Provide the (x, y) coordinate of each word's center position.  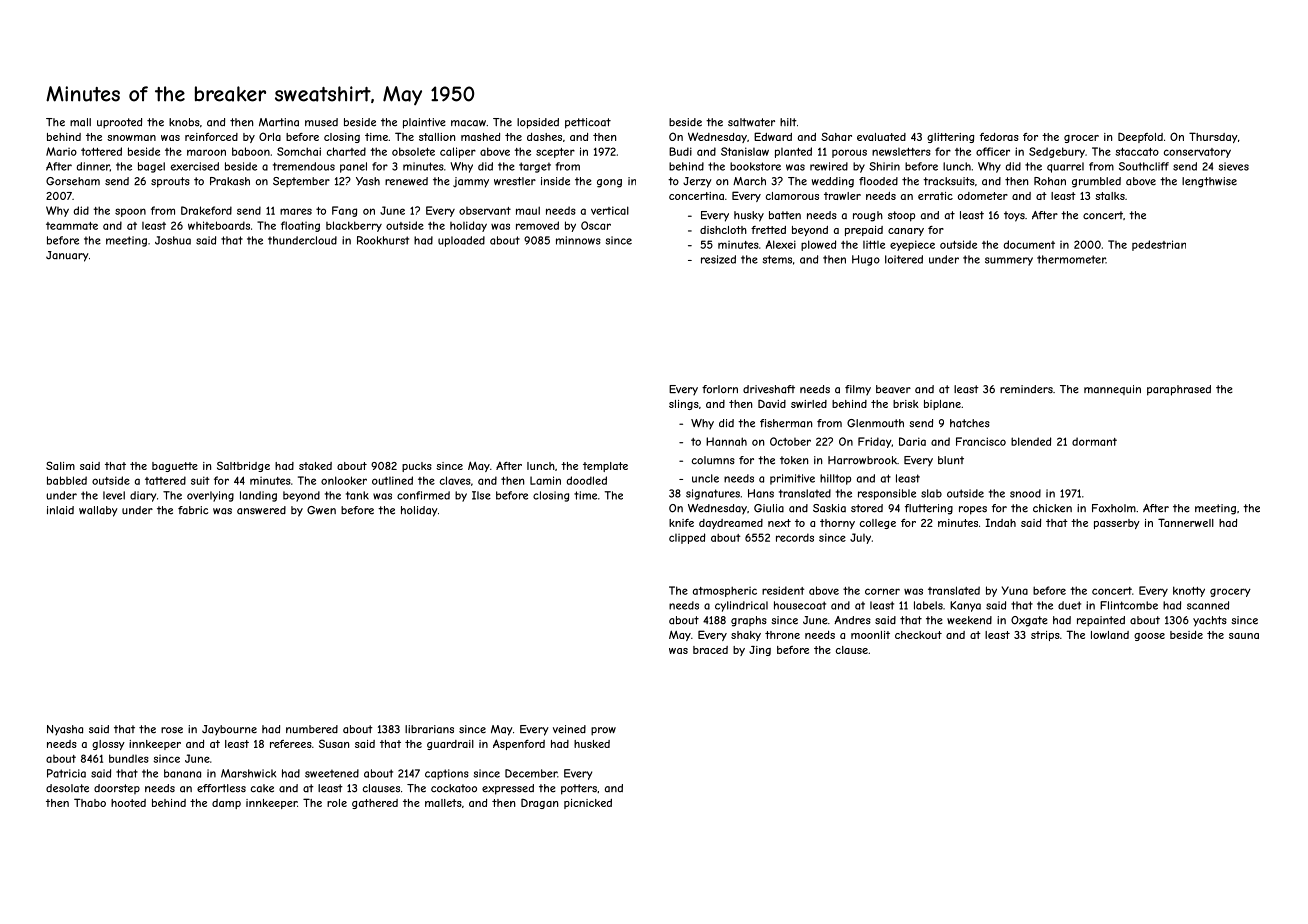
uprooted (119, 123)
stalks (1110, 196)
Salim (60, 465)
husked (592, 744)
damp (226, 804)
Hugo (866, 260)
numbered (312, 729)
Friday (874, 442)
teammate (72, 226)
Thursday (1213, 137)
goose (1149, 637)
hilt (788, 122)
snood (1025, 493)
